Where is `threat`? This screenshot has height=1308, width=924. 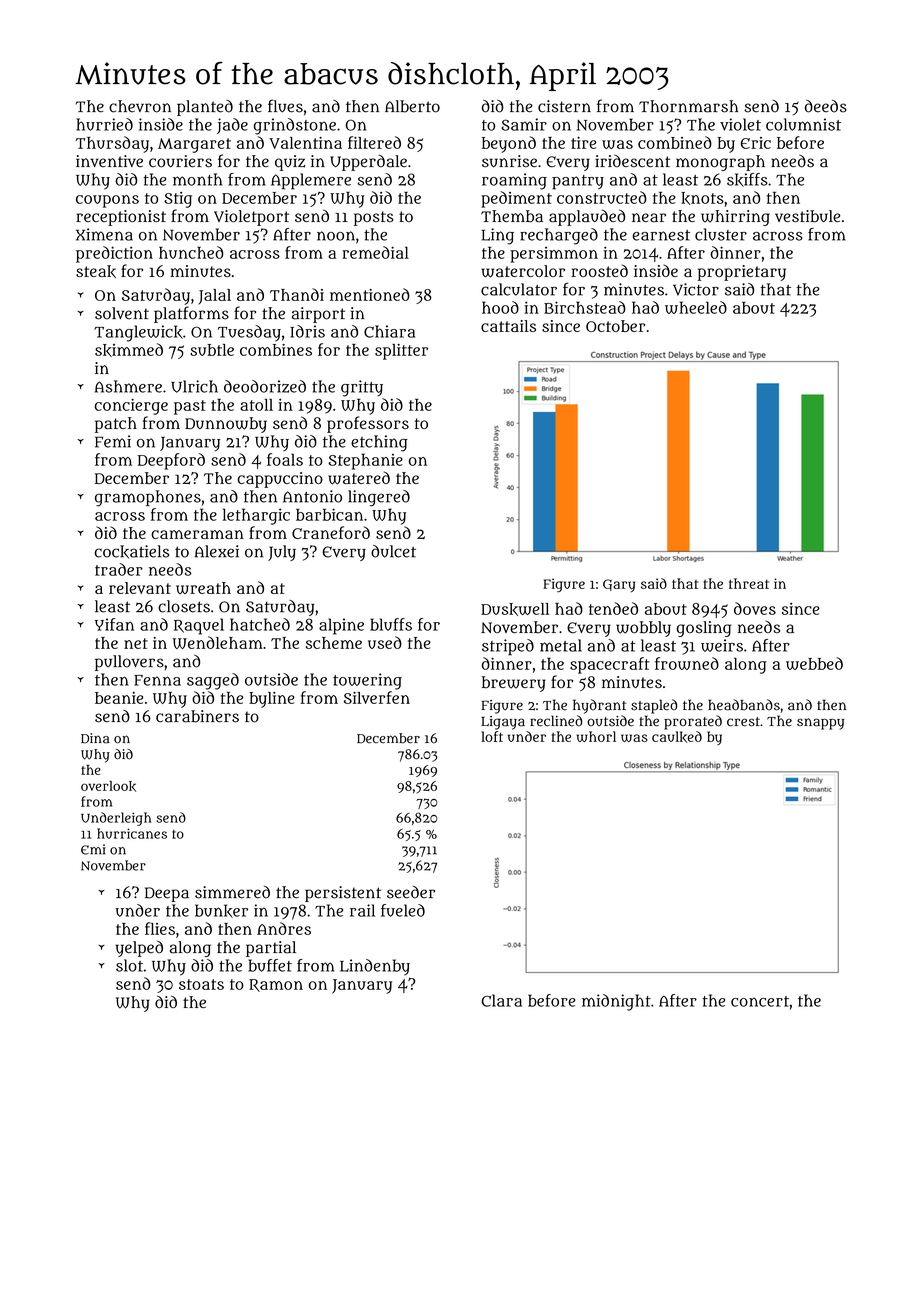 threat is located at coordinates (749, 583).
